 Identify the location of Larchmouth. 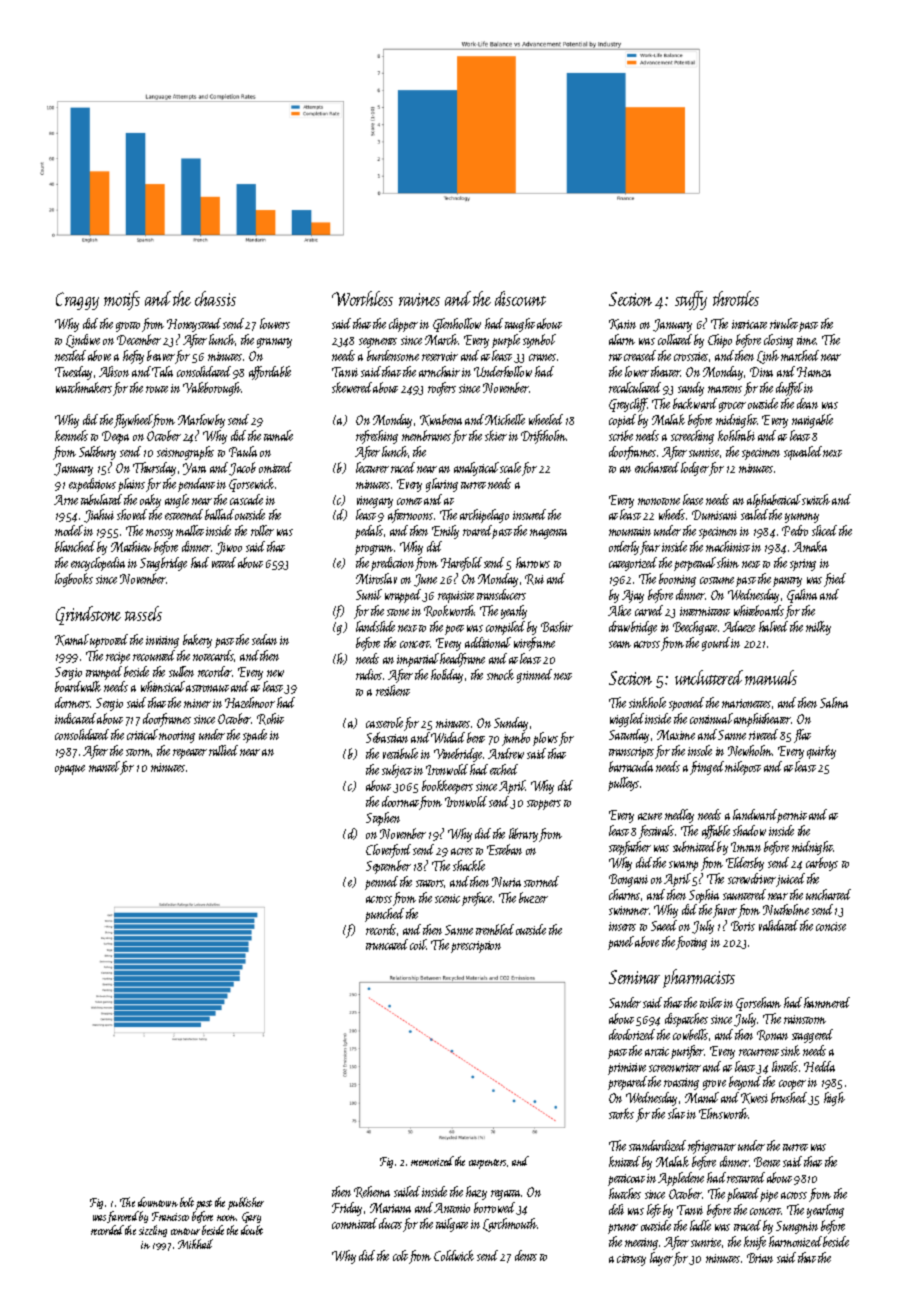
(510, 1225).
